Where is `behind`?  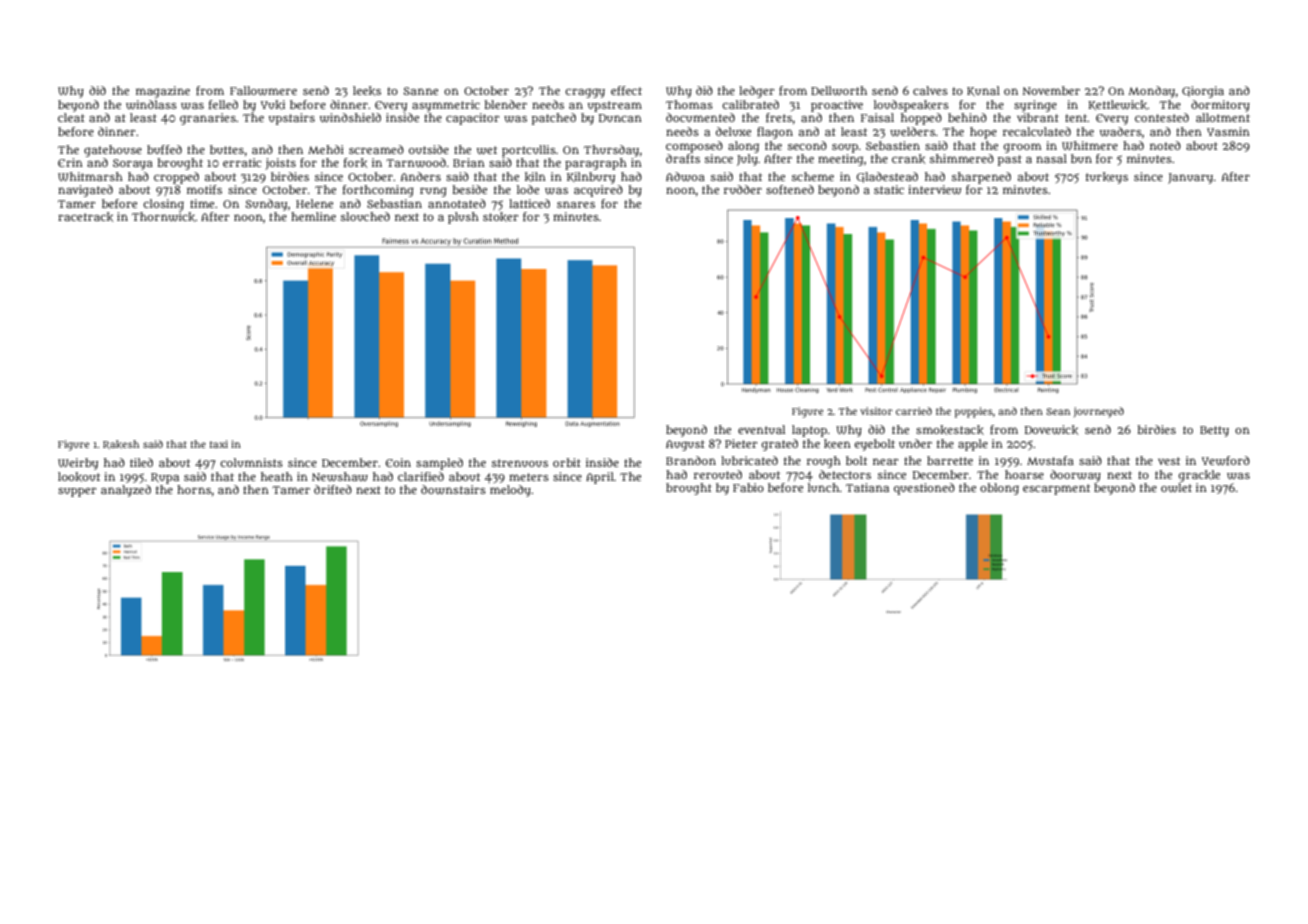 behind is located at coordinates (967, 117).
